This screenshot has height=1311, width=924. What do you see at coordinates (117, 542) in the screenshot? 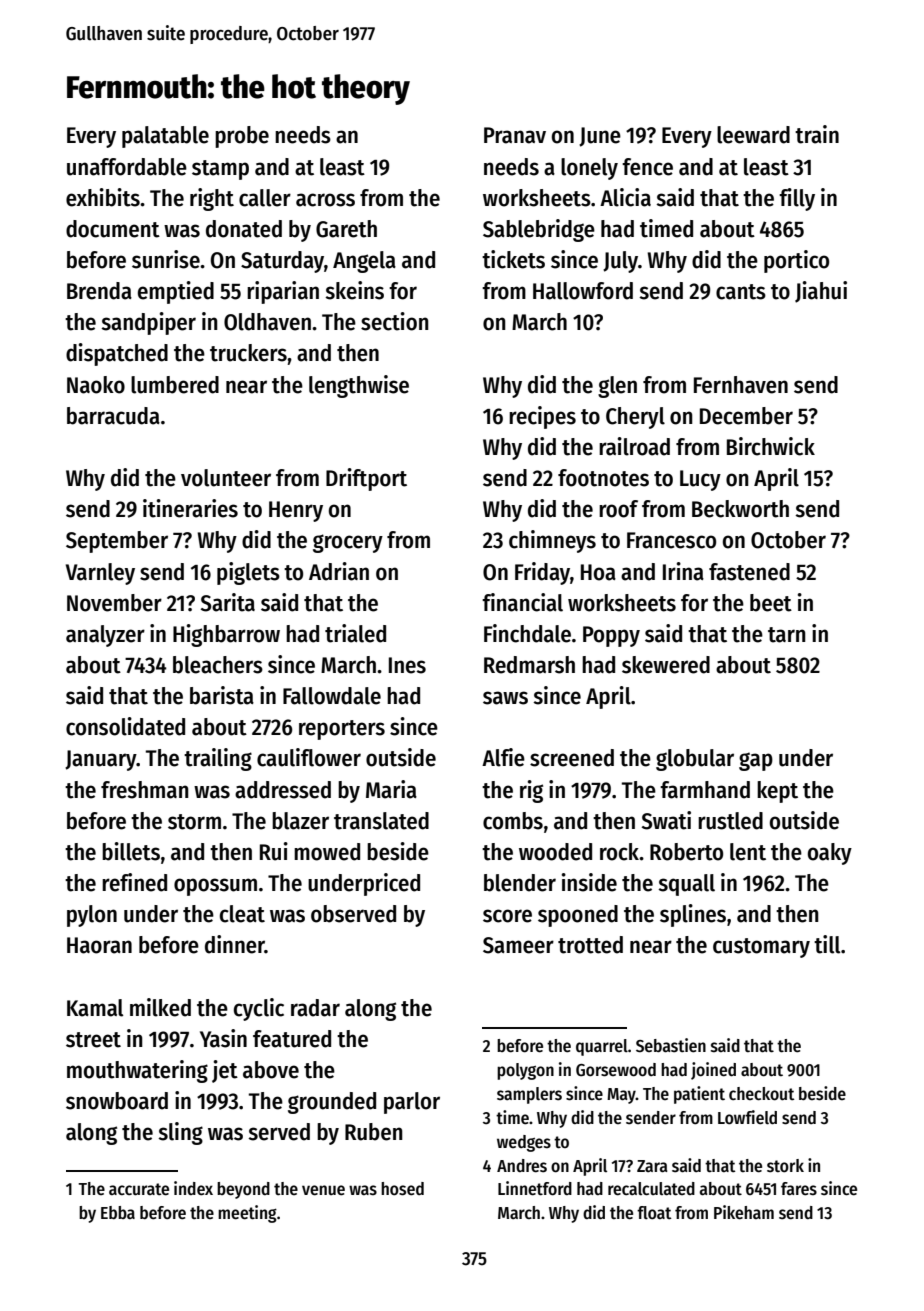
I see `September` at bounding box center [117, 542].
